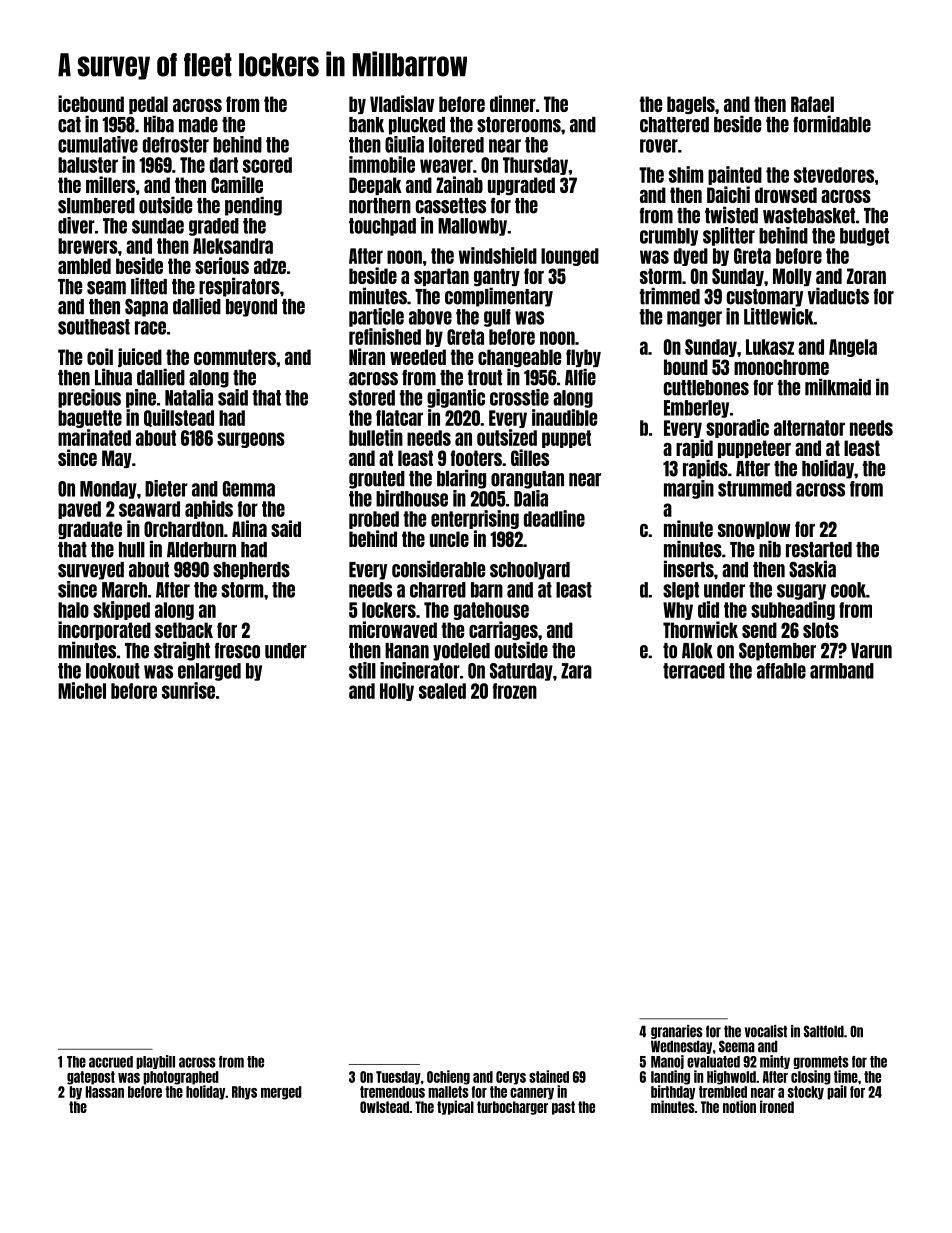 This screenshot has width=952, height=1233. Describe the element at coordinates (498, 255) in the screenshot. I see `windshield` at that location.
